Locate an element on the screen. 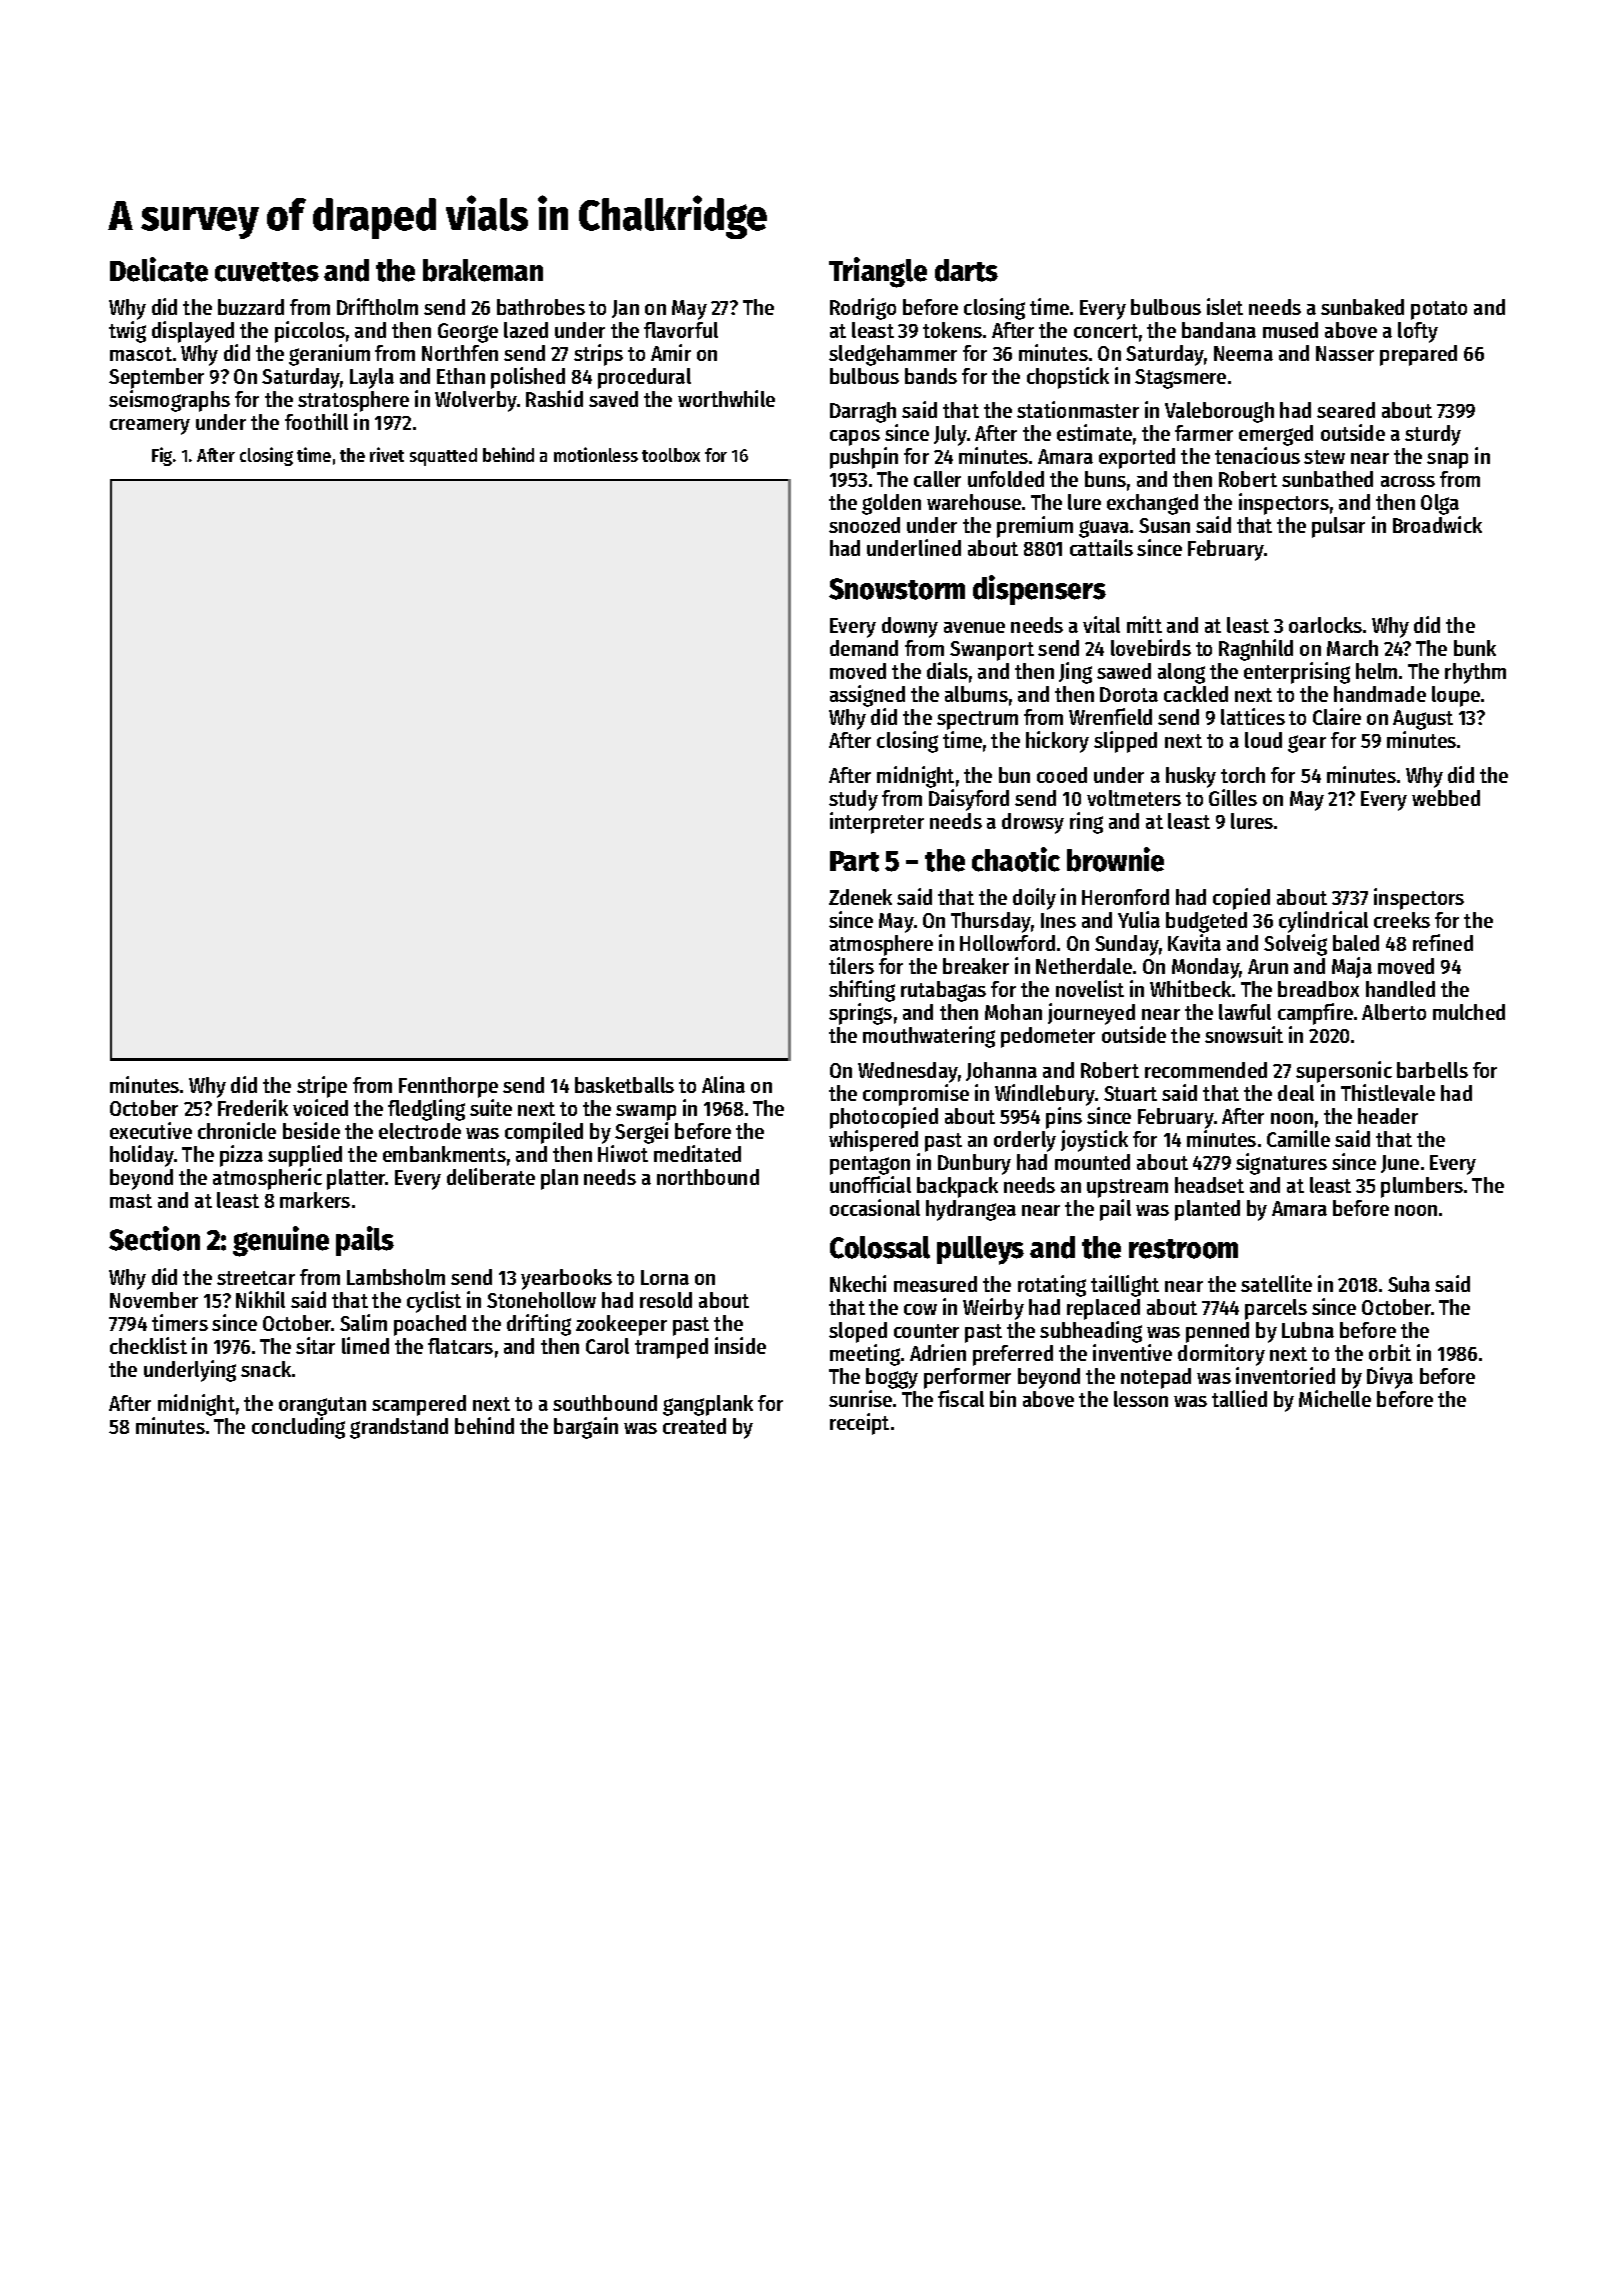  worthwhile is located at coordinates (726, 398).
